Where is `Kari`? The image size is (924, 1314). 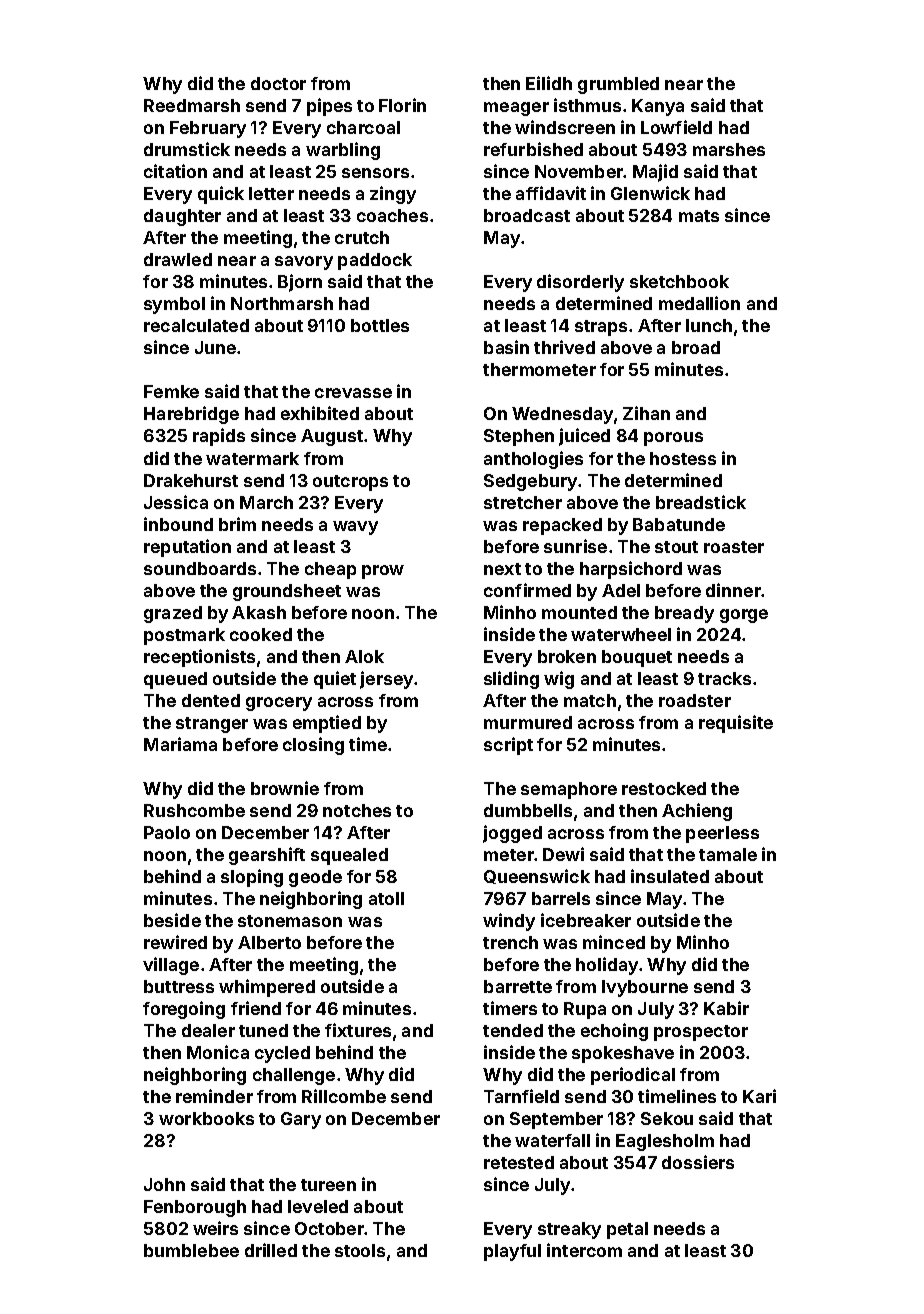
Kari is located at coordinates (759, 1096).
